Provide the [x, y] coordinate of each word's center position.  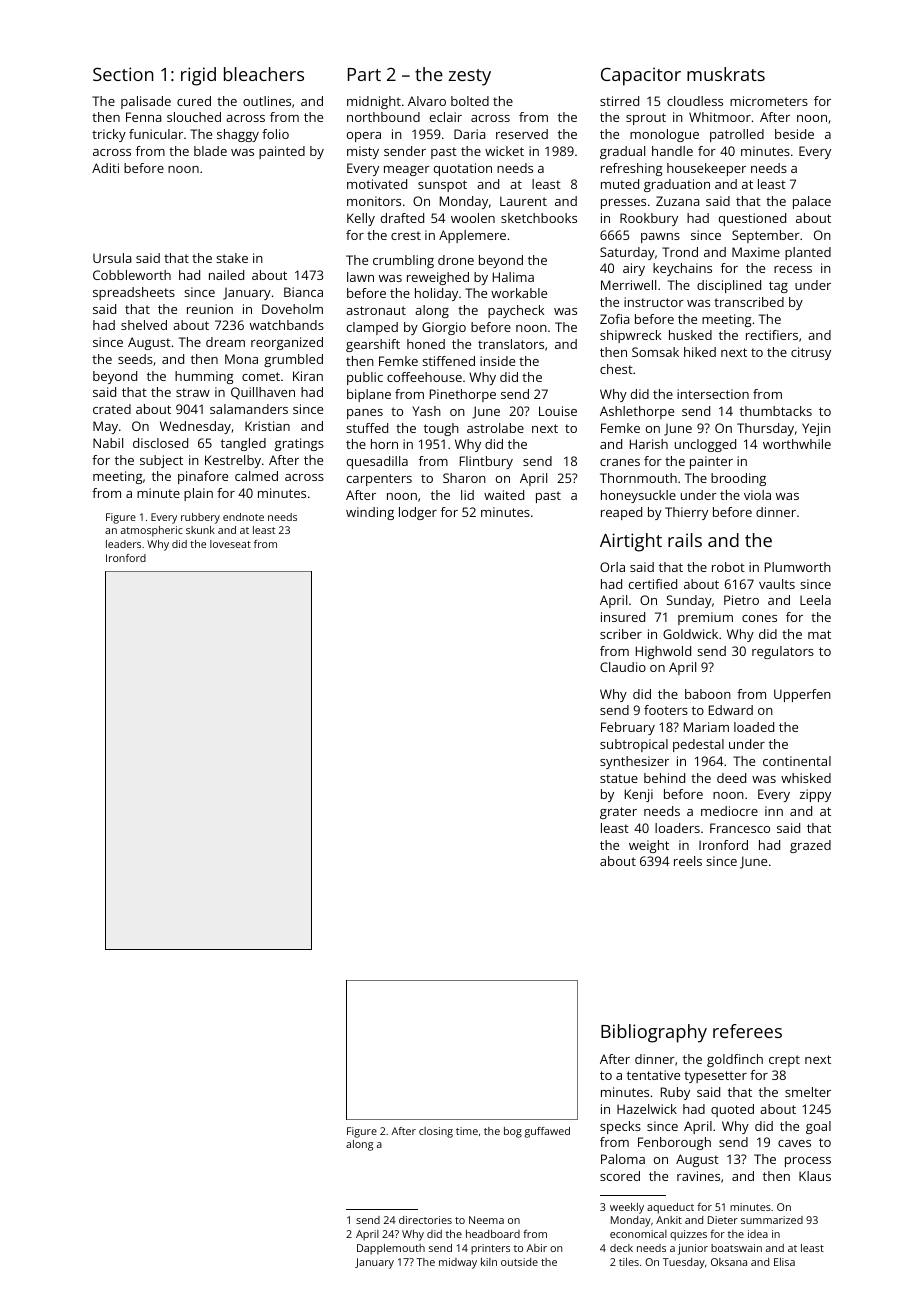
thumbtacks [776, 411]
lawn [360, 277]
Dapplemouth [391, 1249]
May [105, 427]
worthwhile [797, 444]
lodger [418, 513]
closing [436, 1132]
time [467, 1131]
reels [688, 861]
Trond [680, 252]
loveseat [230, 544]
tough [441, 429]
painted [282, 152]
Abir [536, 1248]
